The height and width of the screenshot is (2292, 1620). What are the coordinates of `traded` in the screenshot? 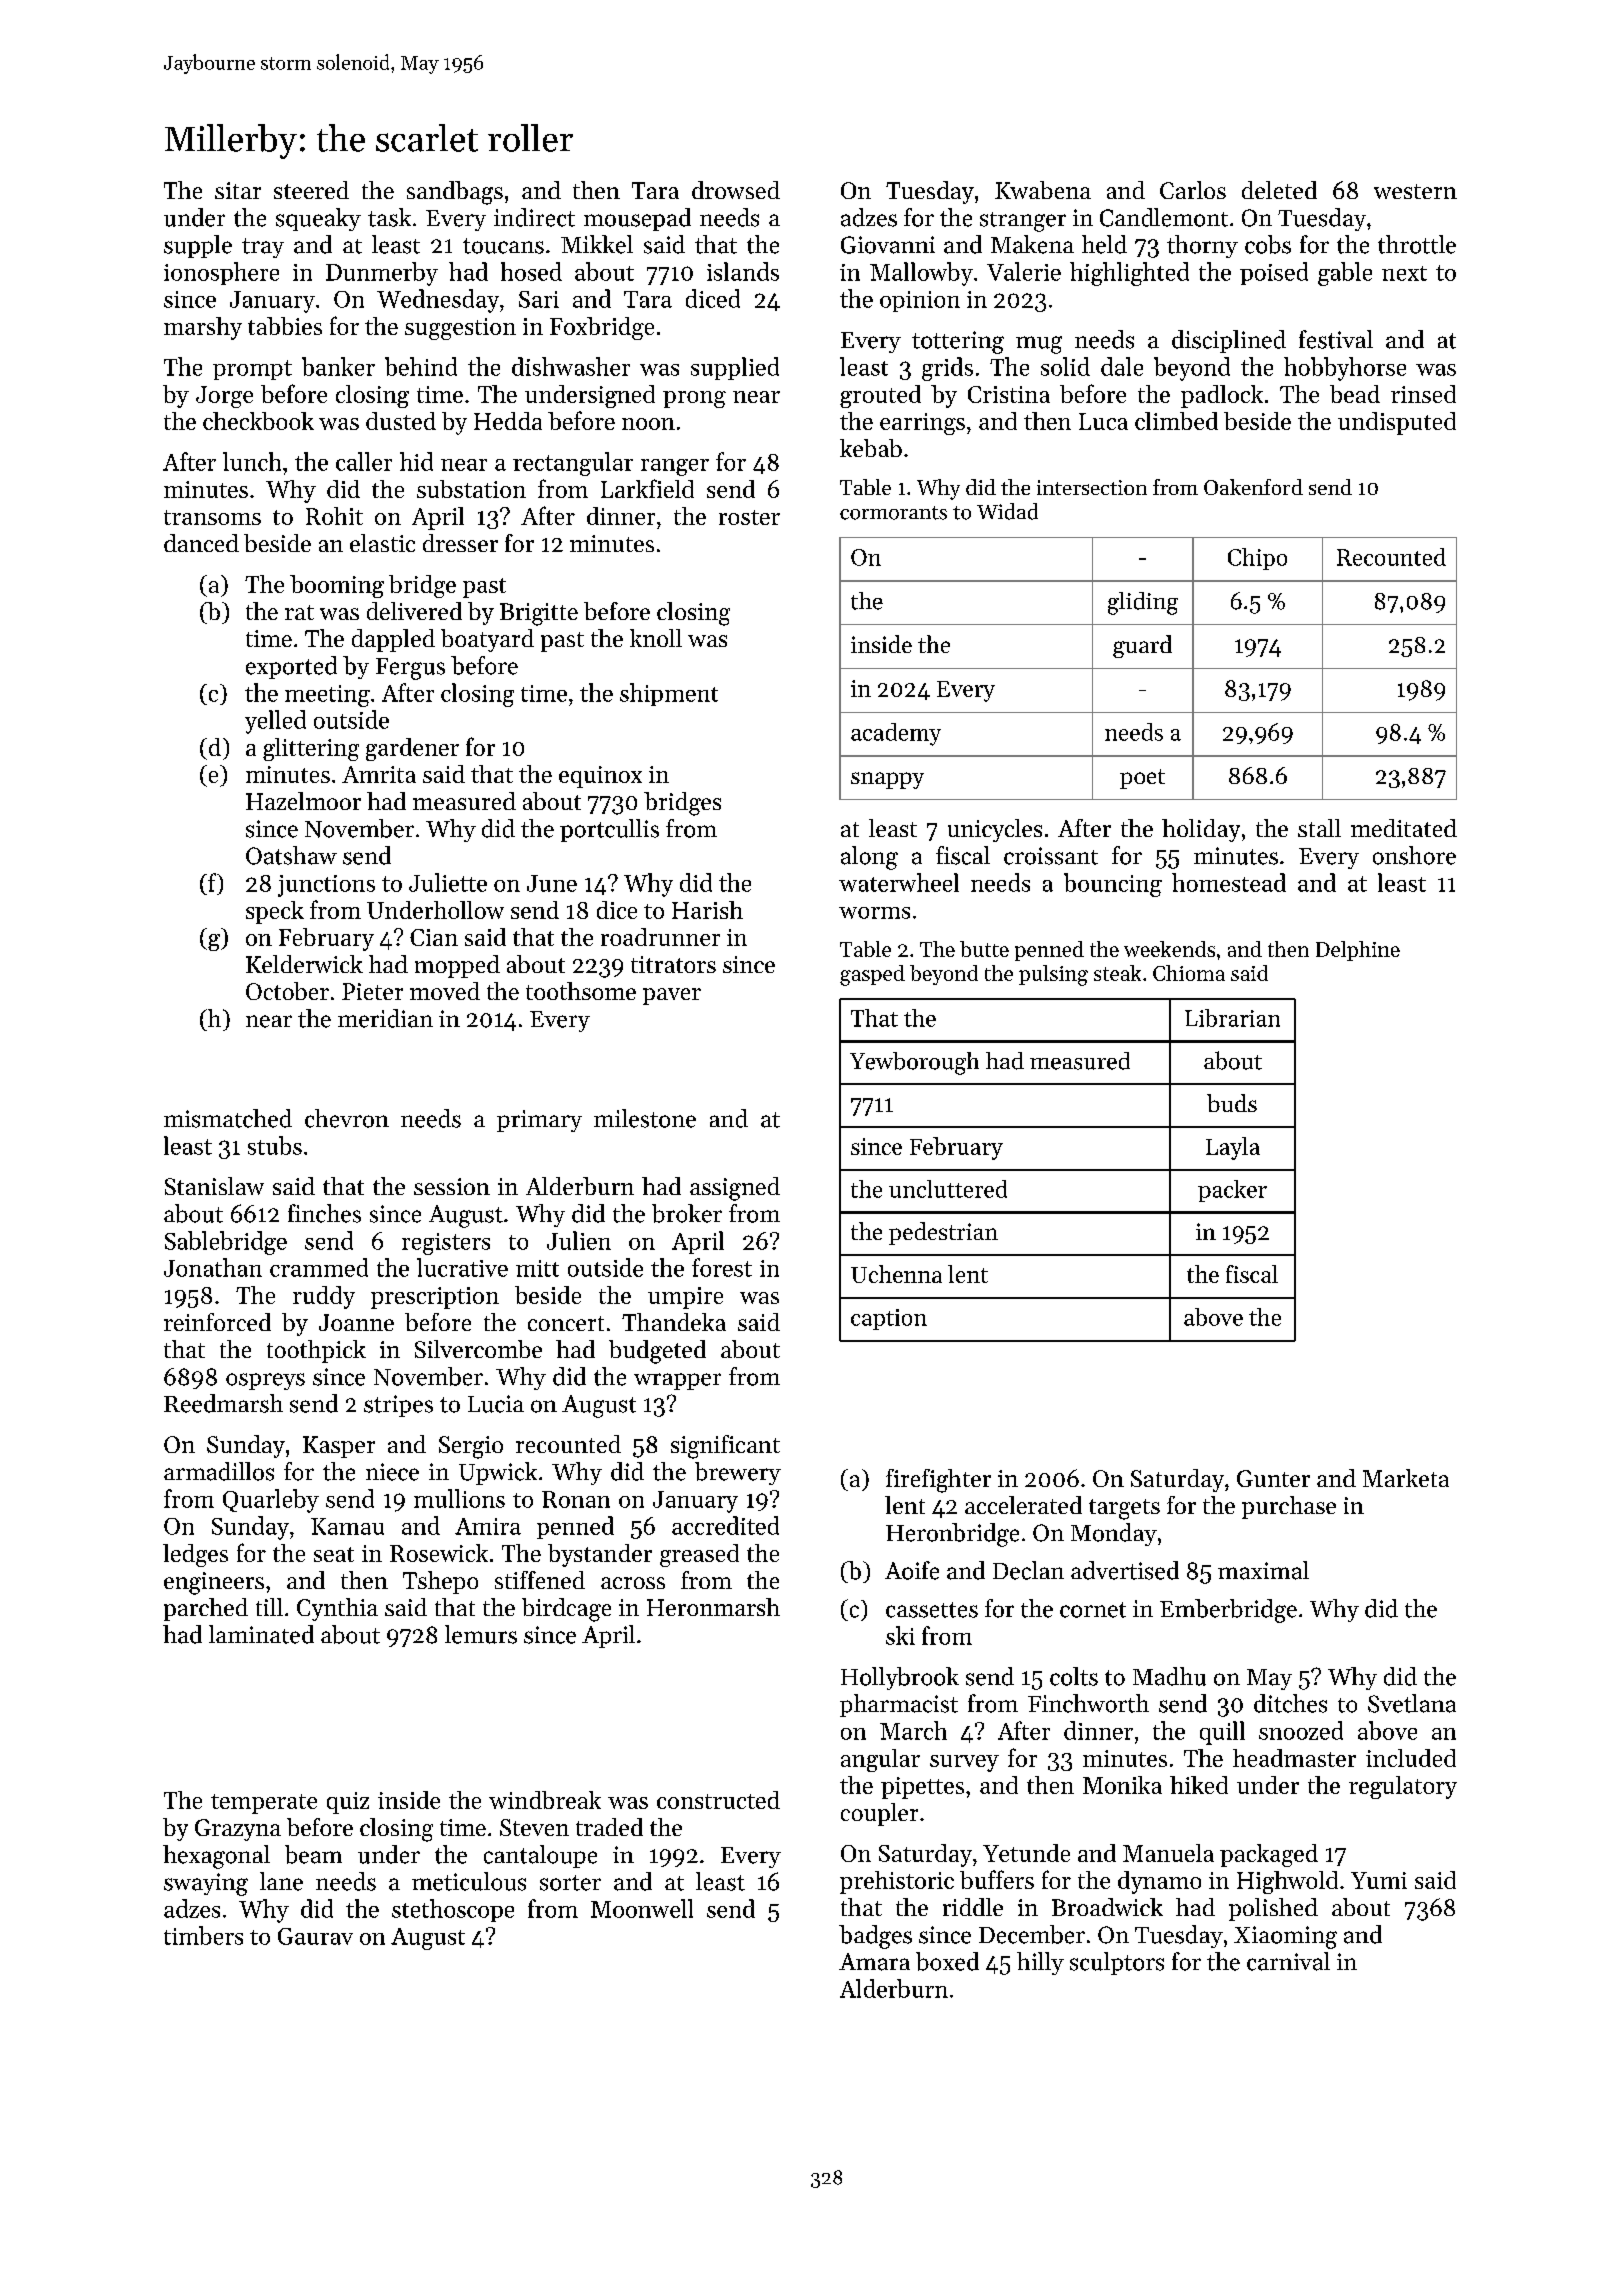 It's located at (609, 1827).
